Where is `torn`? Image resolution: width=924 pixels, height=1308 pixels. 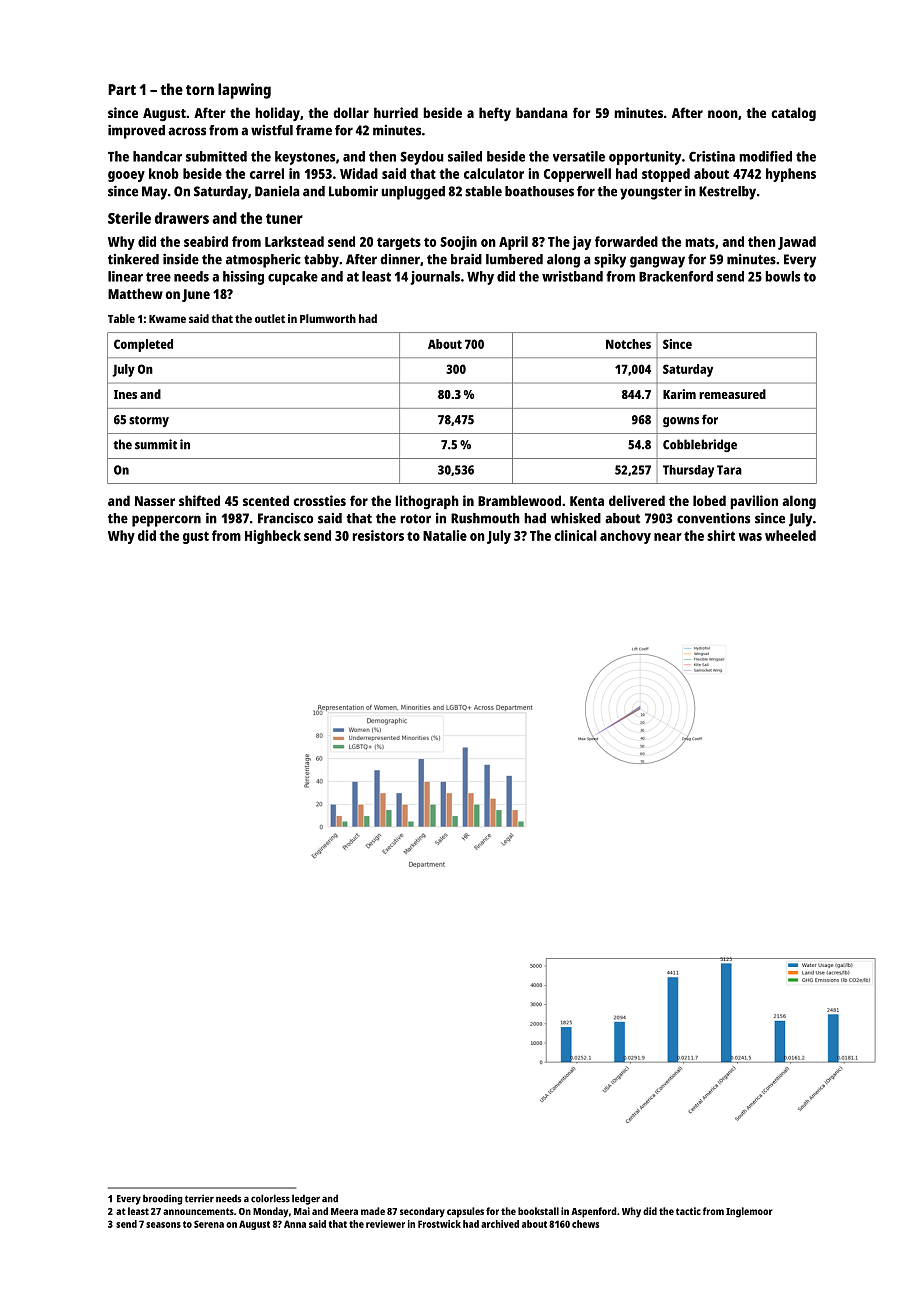 torn is located at coordinates (200, 90).
